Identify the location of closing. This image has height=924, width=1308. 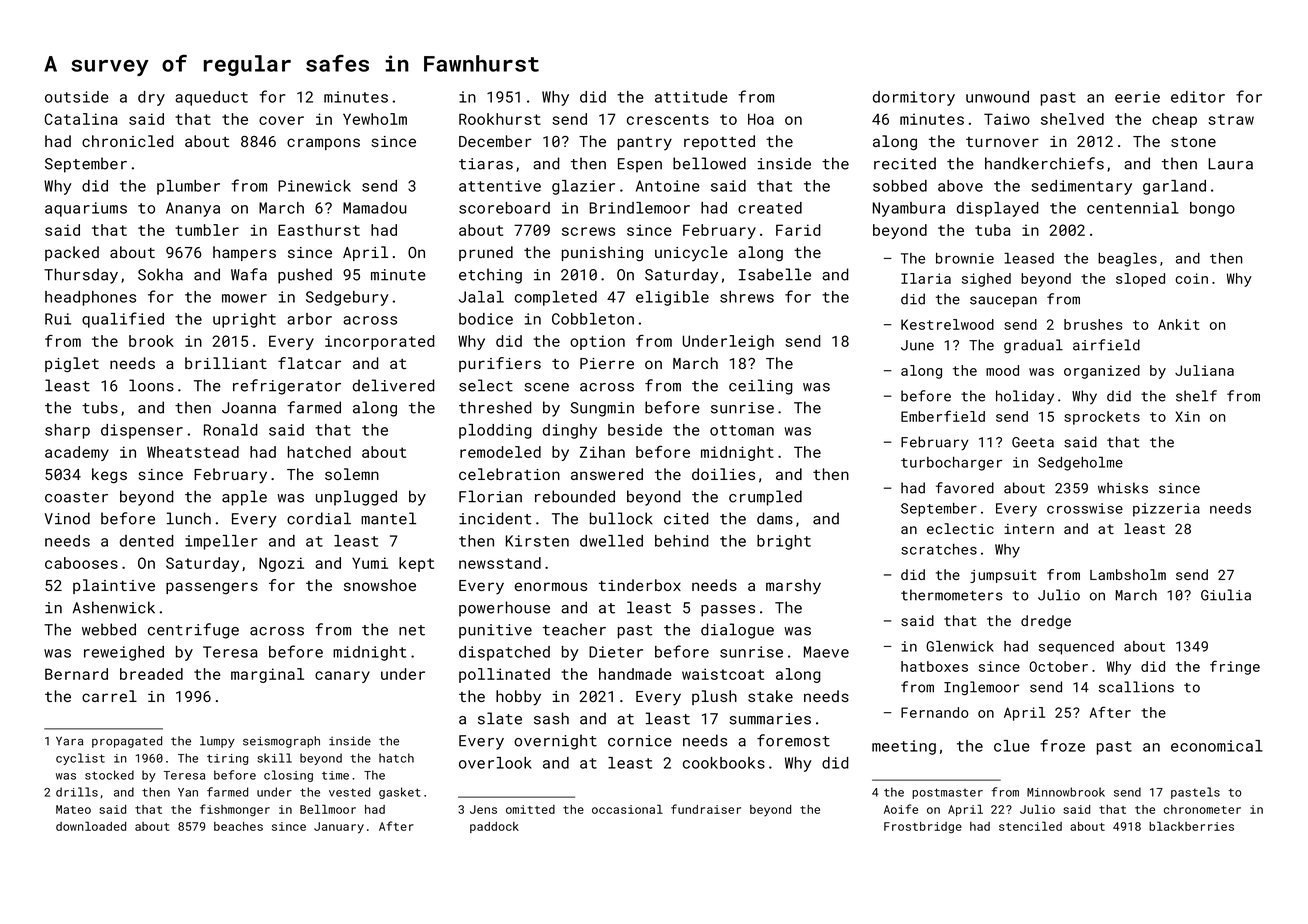
(288, 776).
